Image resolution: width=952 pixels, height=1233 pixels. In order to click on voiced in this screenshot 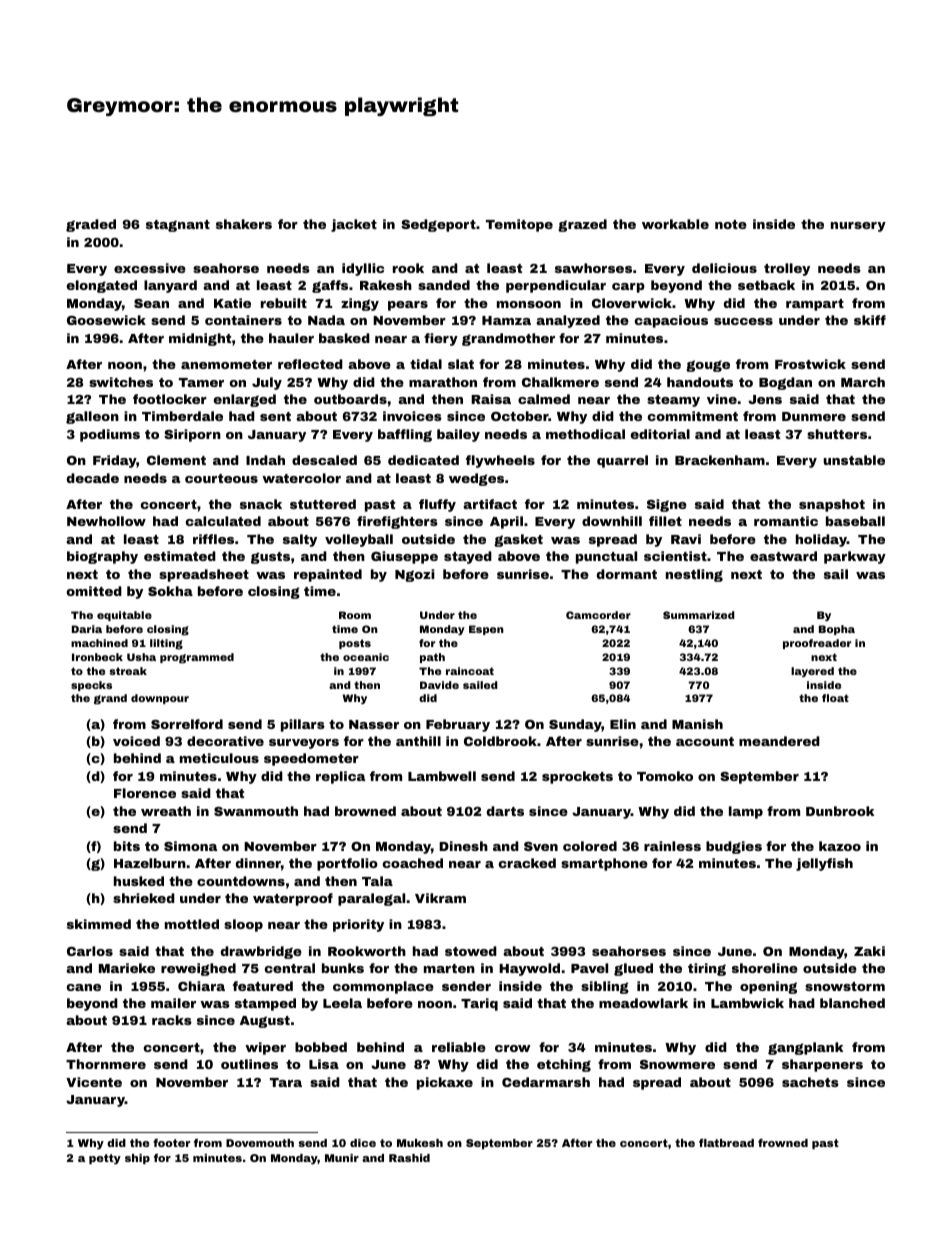, I will do `click(136, 741)`.
